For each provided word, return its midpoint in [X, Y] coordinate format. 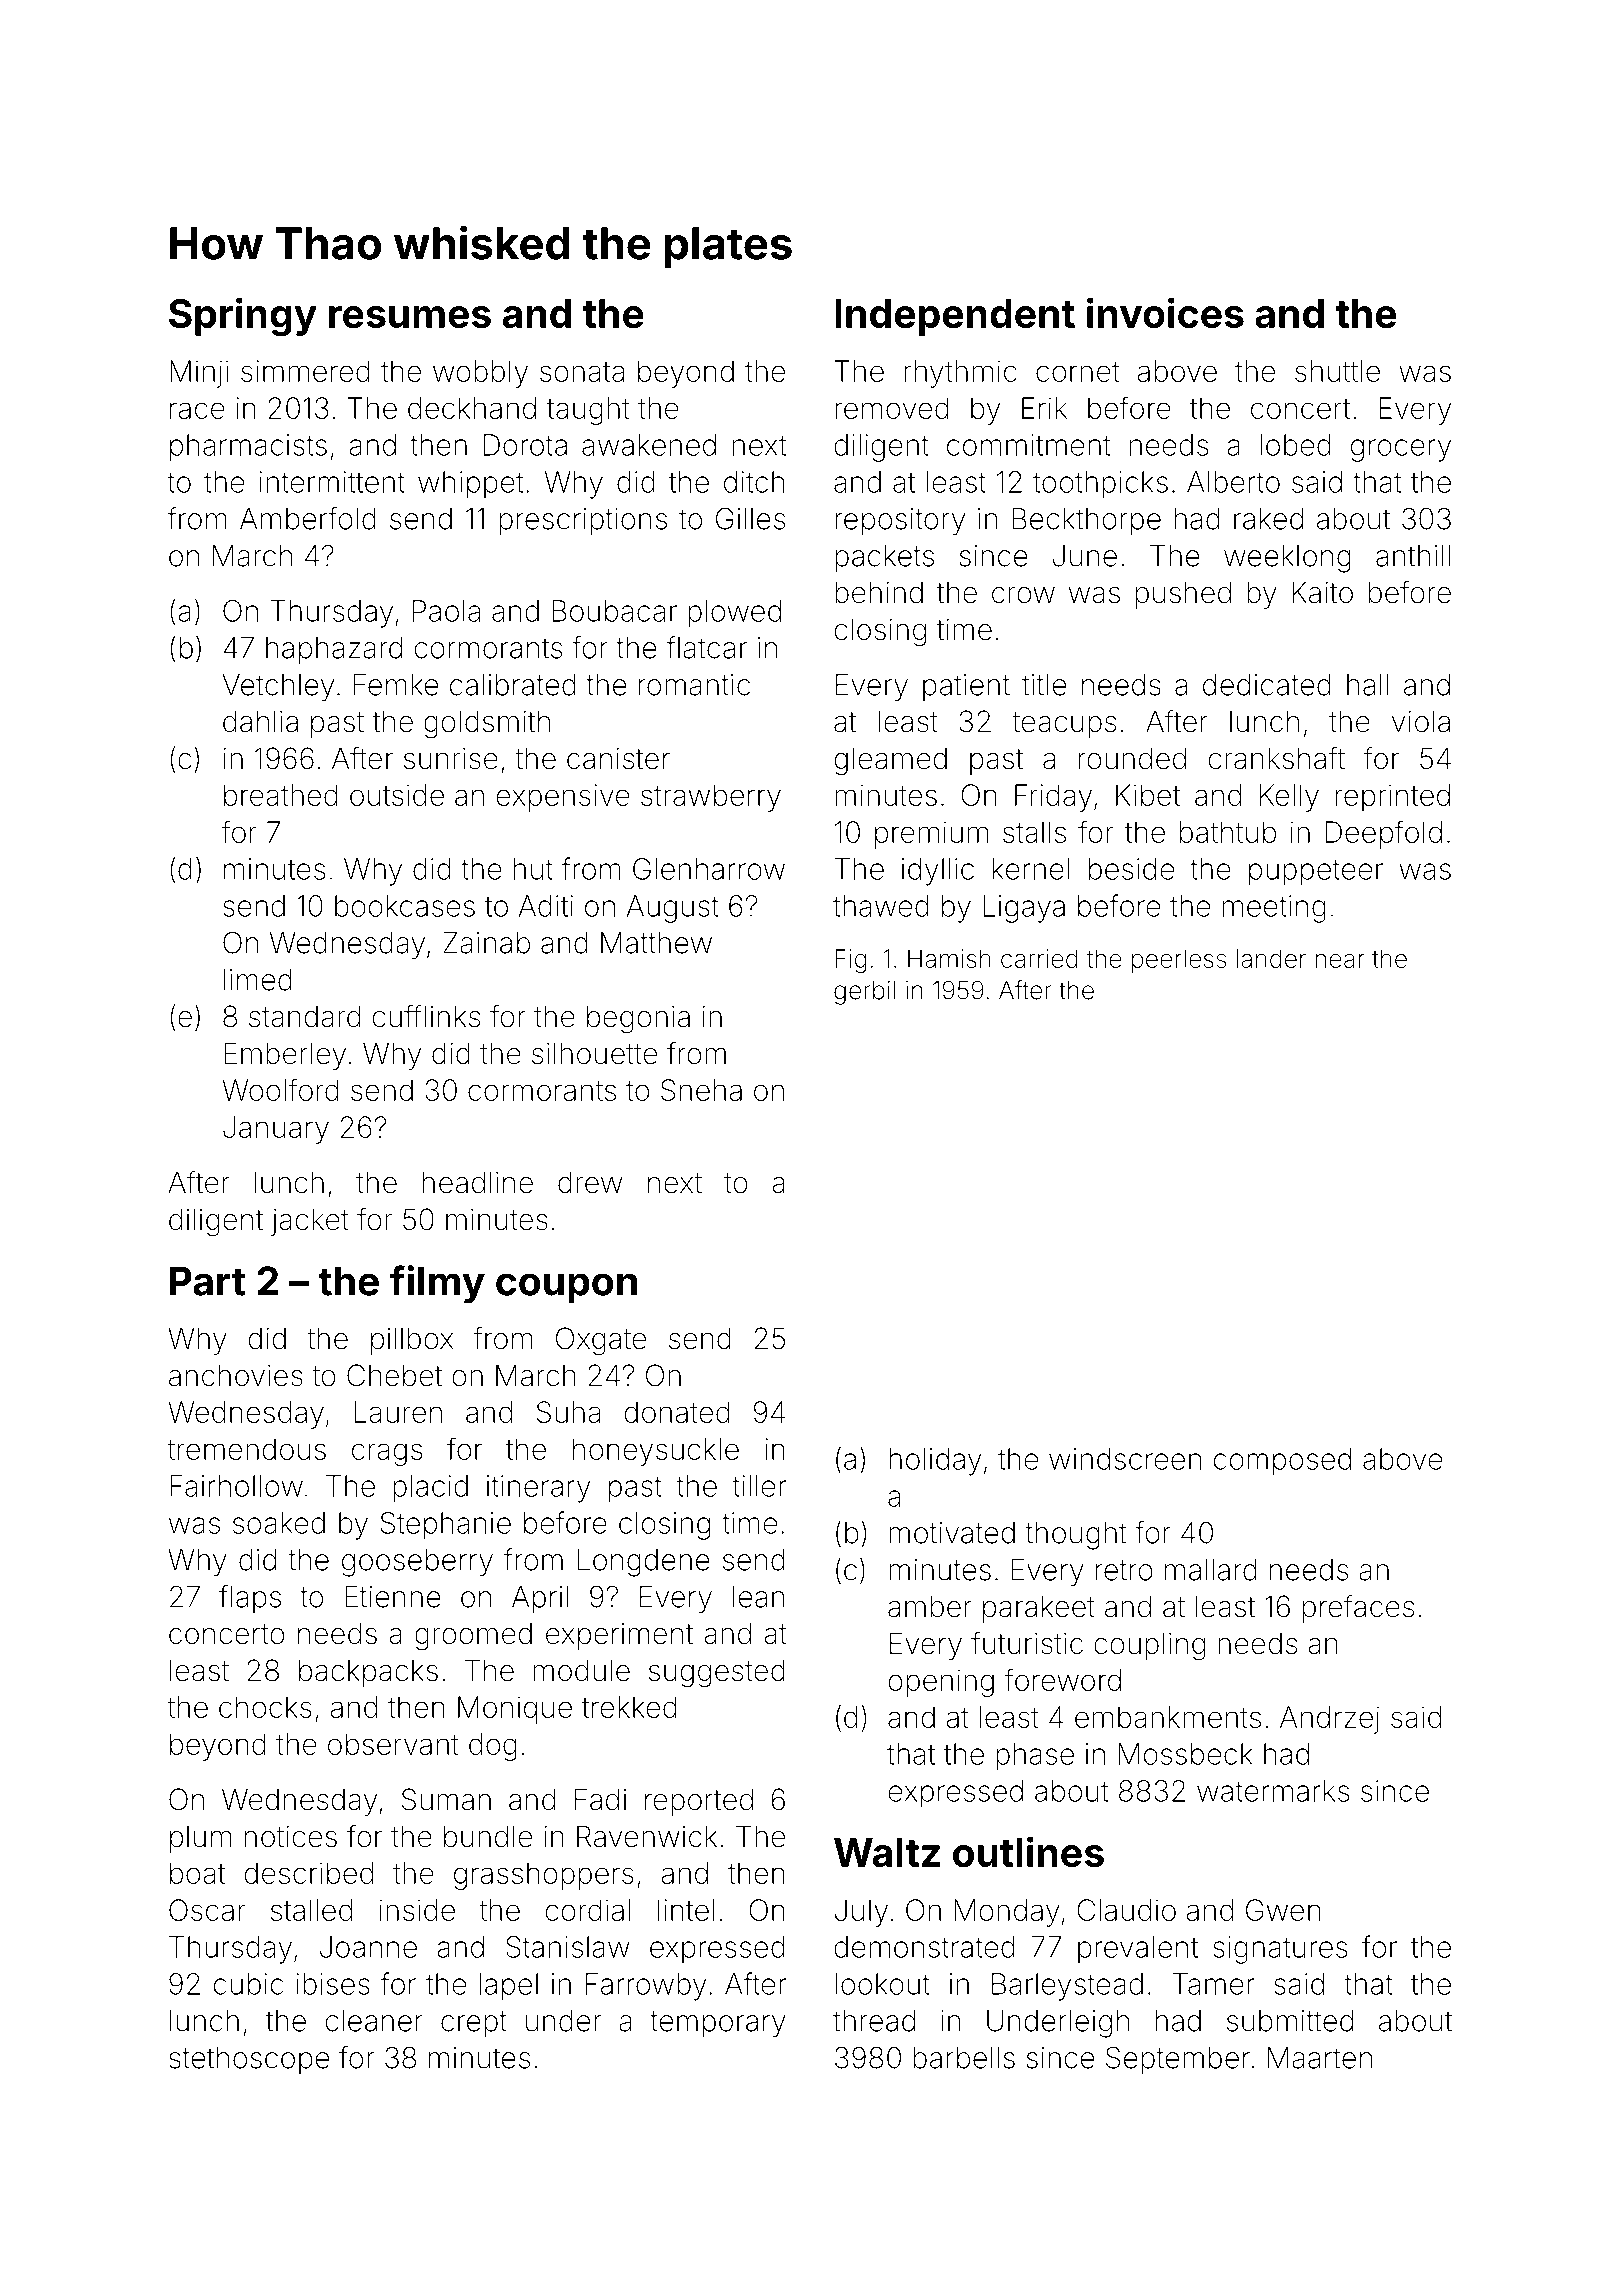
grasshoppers [544, 1876]
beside [1131, 869]
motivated [952, 1533]
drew [590, 1182]
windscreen [1125, 1459]
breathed [281, 795]
